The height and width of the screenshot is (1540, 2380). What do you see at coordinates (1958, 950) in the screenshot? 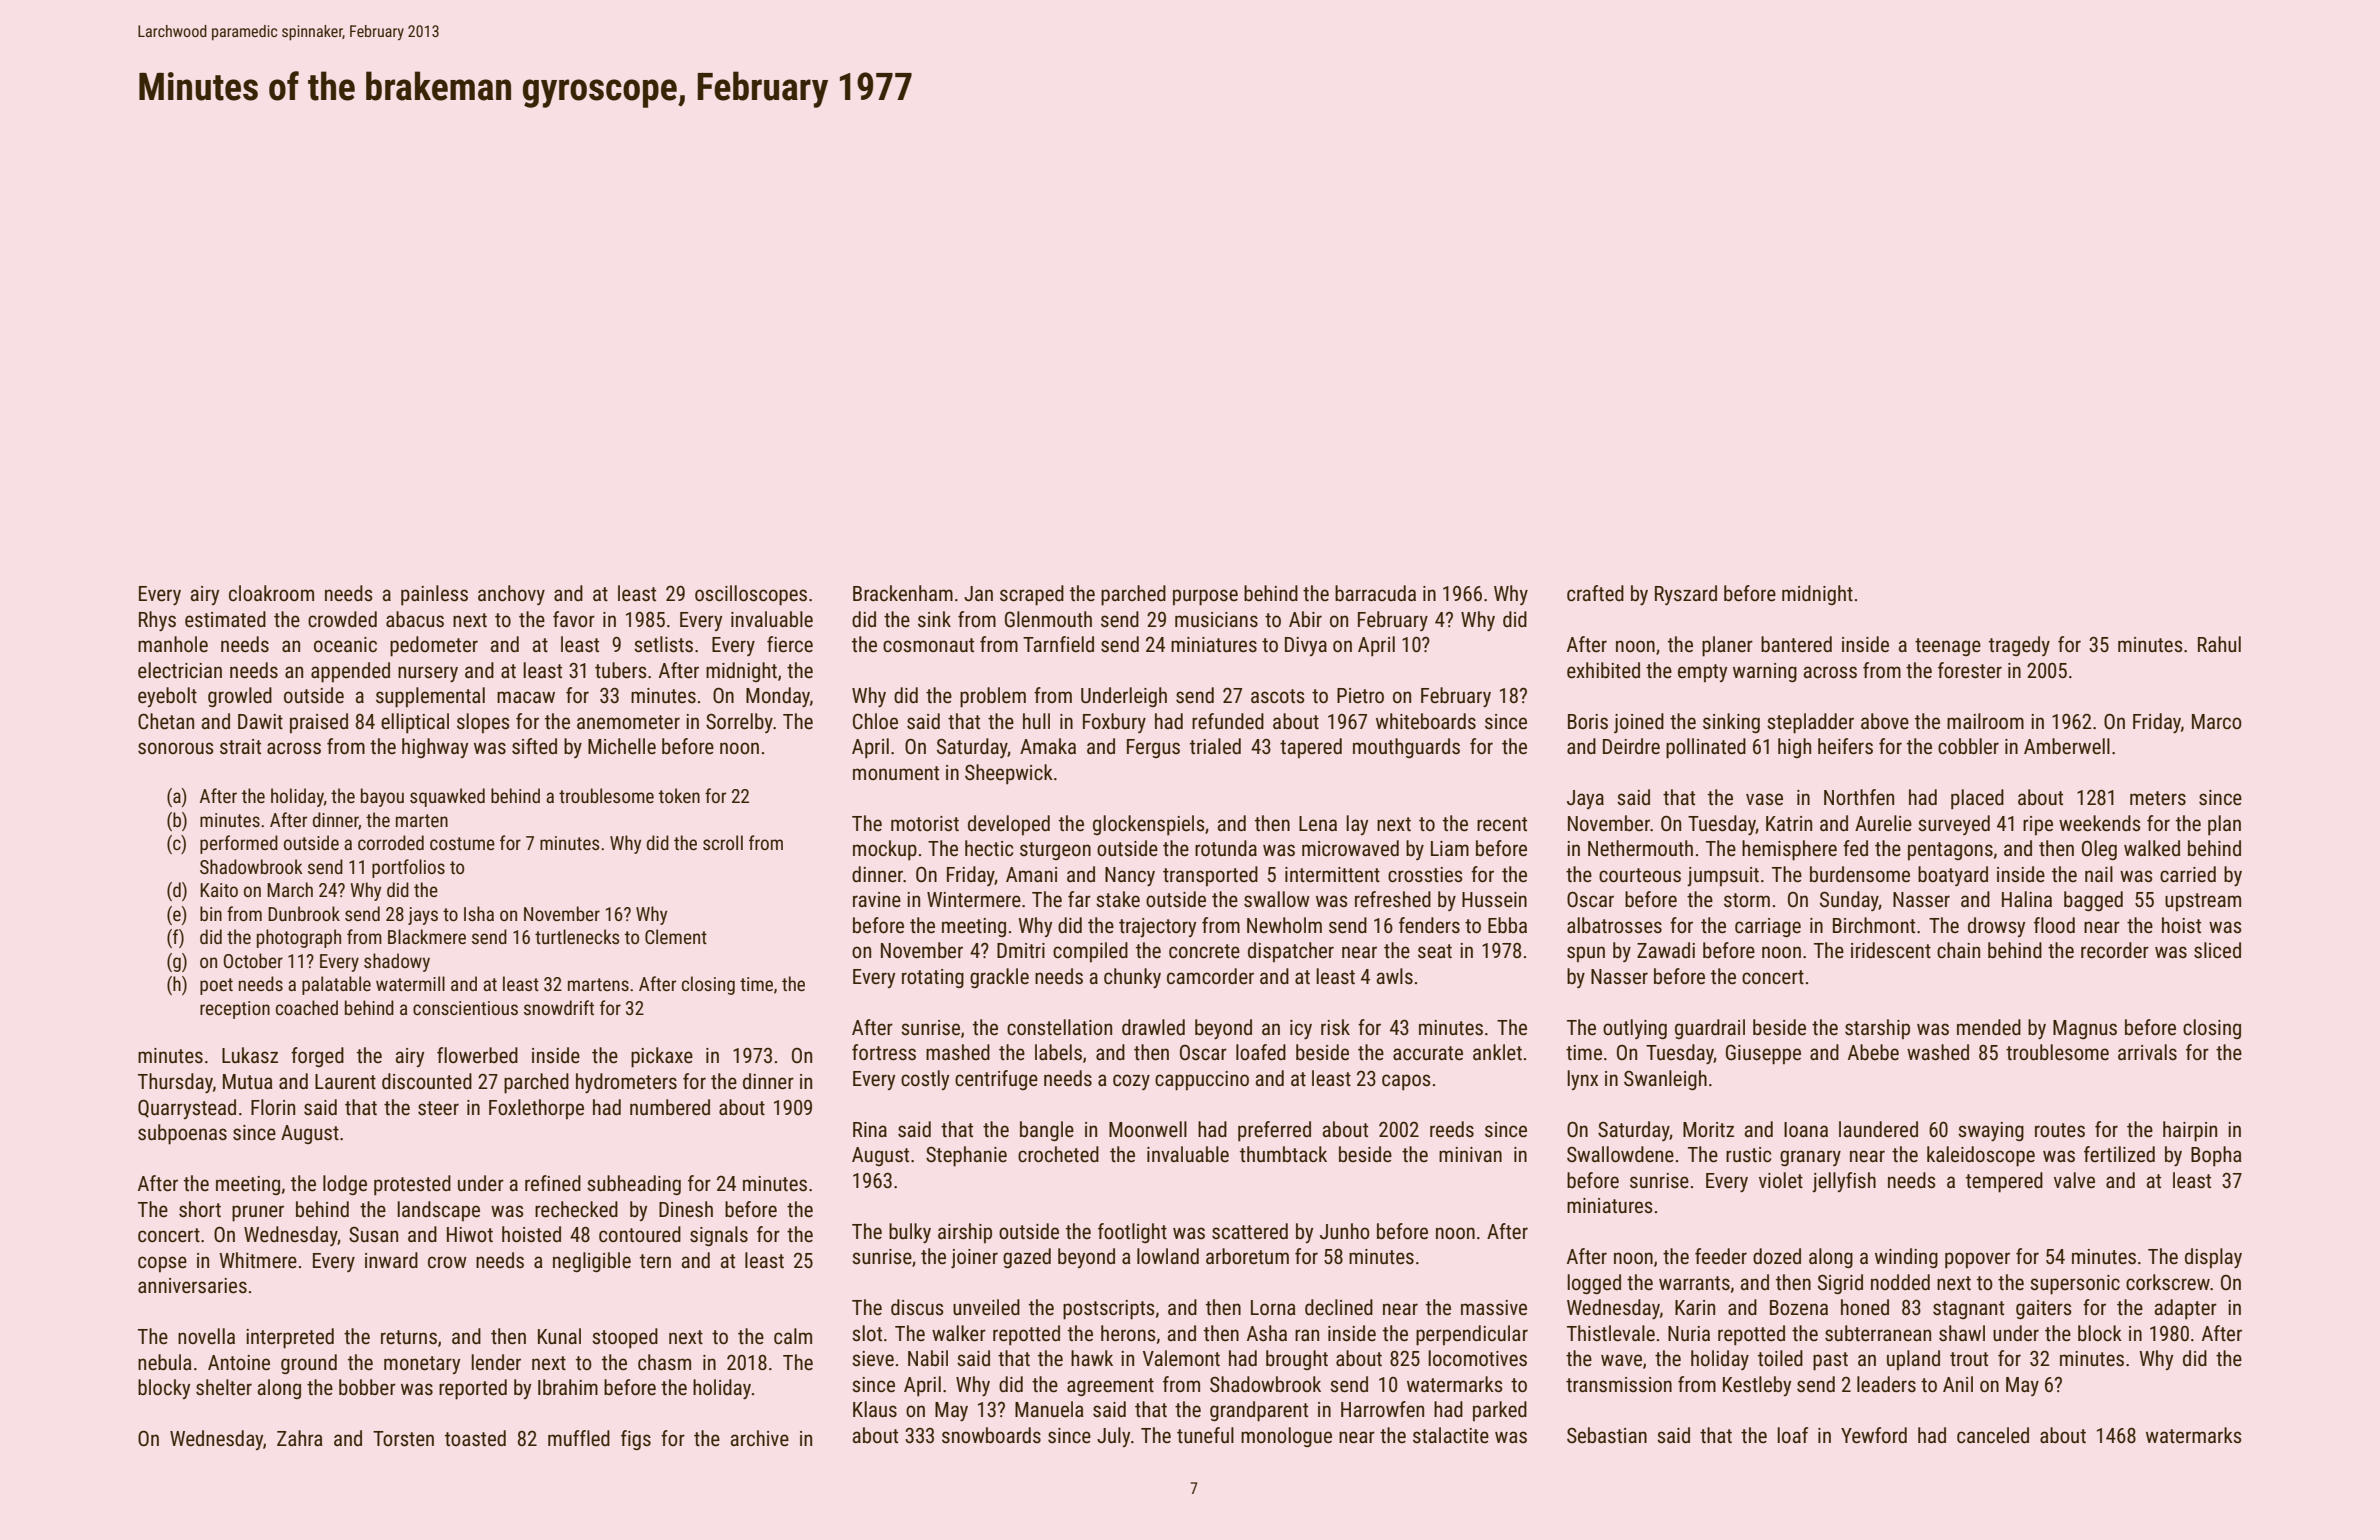
I see `chain` at bounding box center [1958, 950].
